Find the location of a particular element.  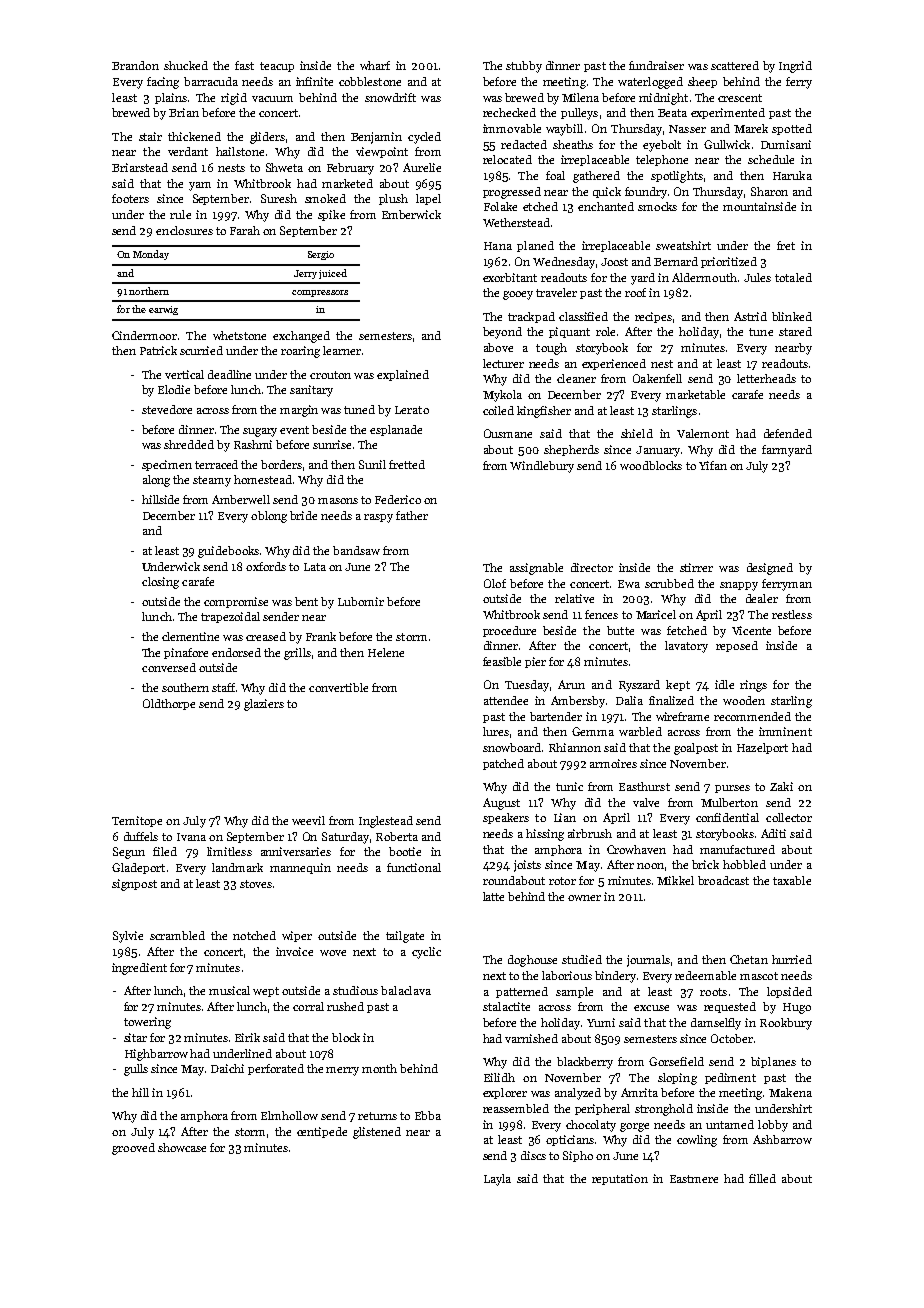

recommended is located at coordinates (752, 716).
